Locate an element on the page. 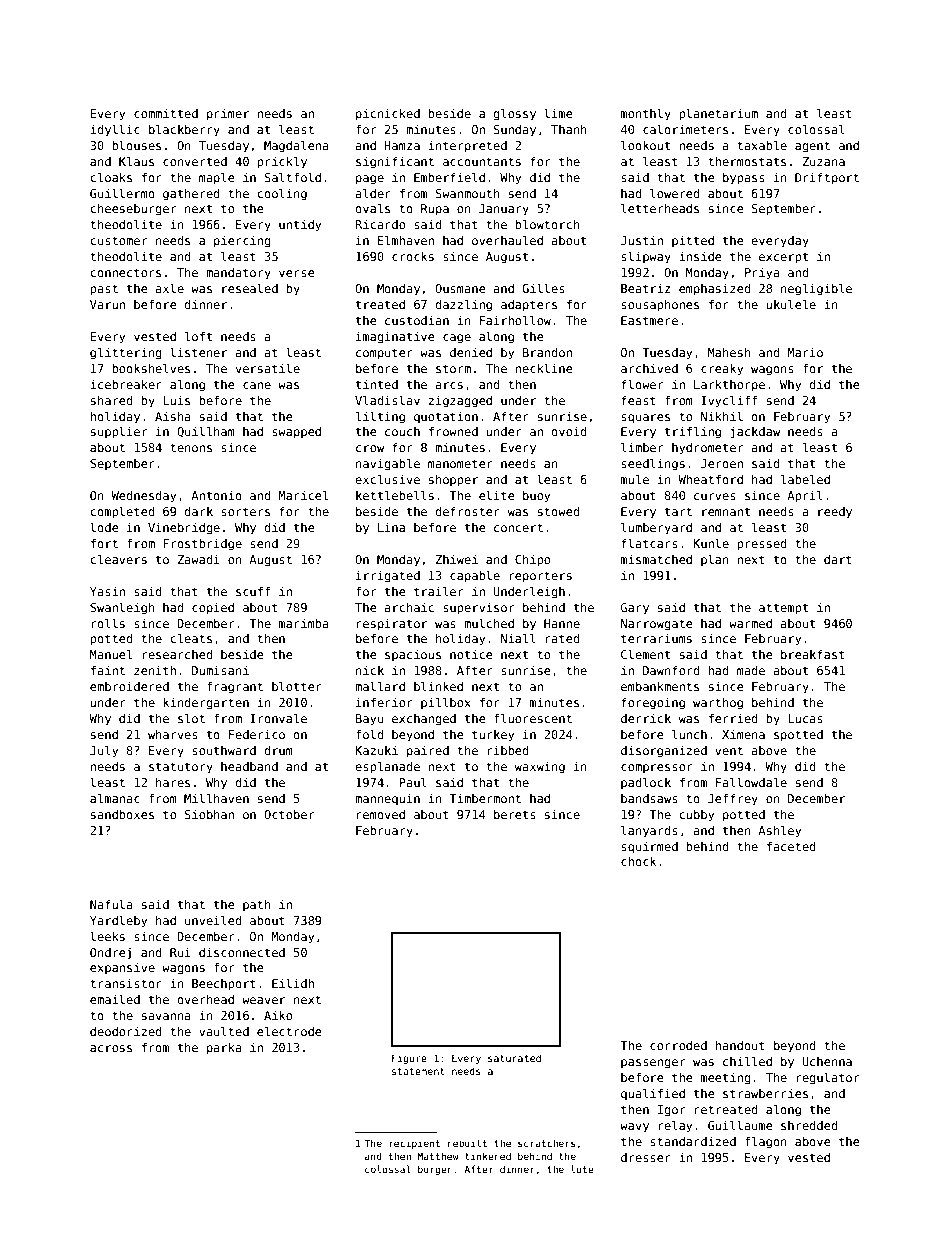 The height and width of the document is (1233, 952). scratchers is located at coordinates (547, 1143).
